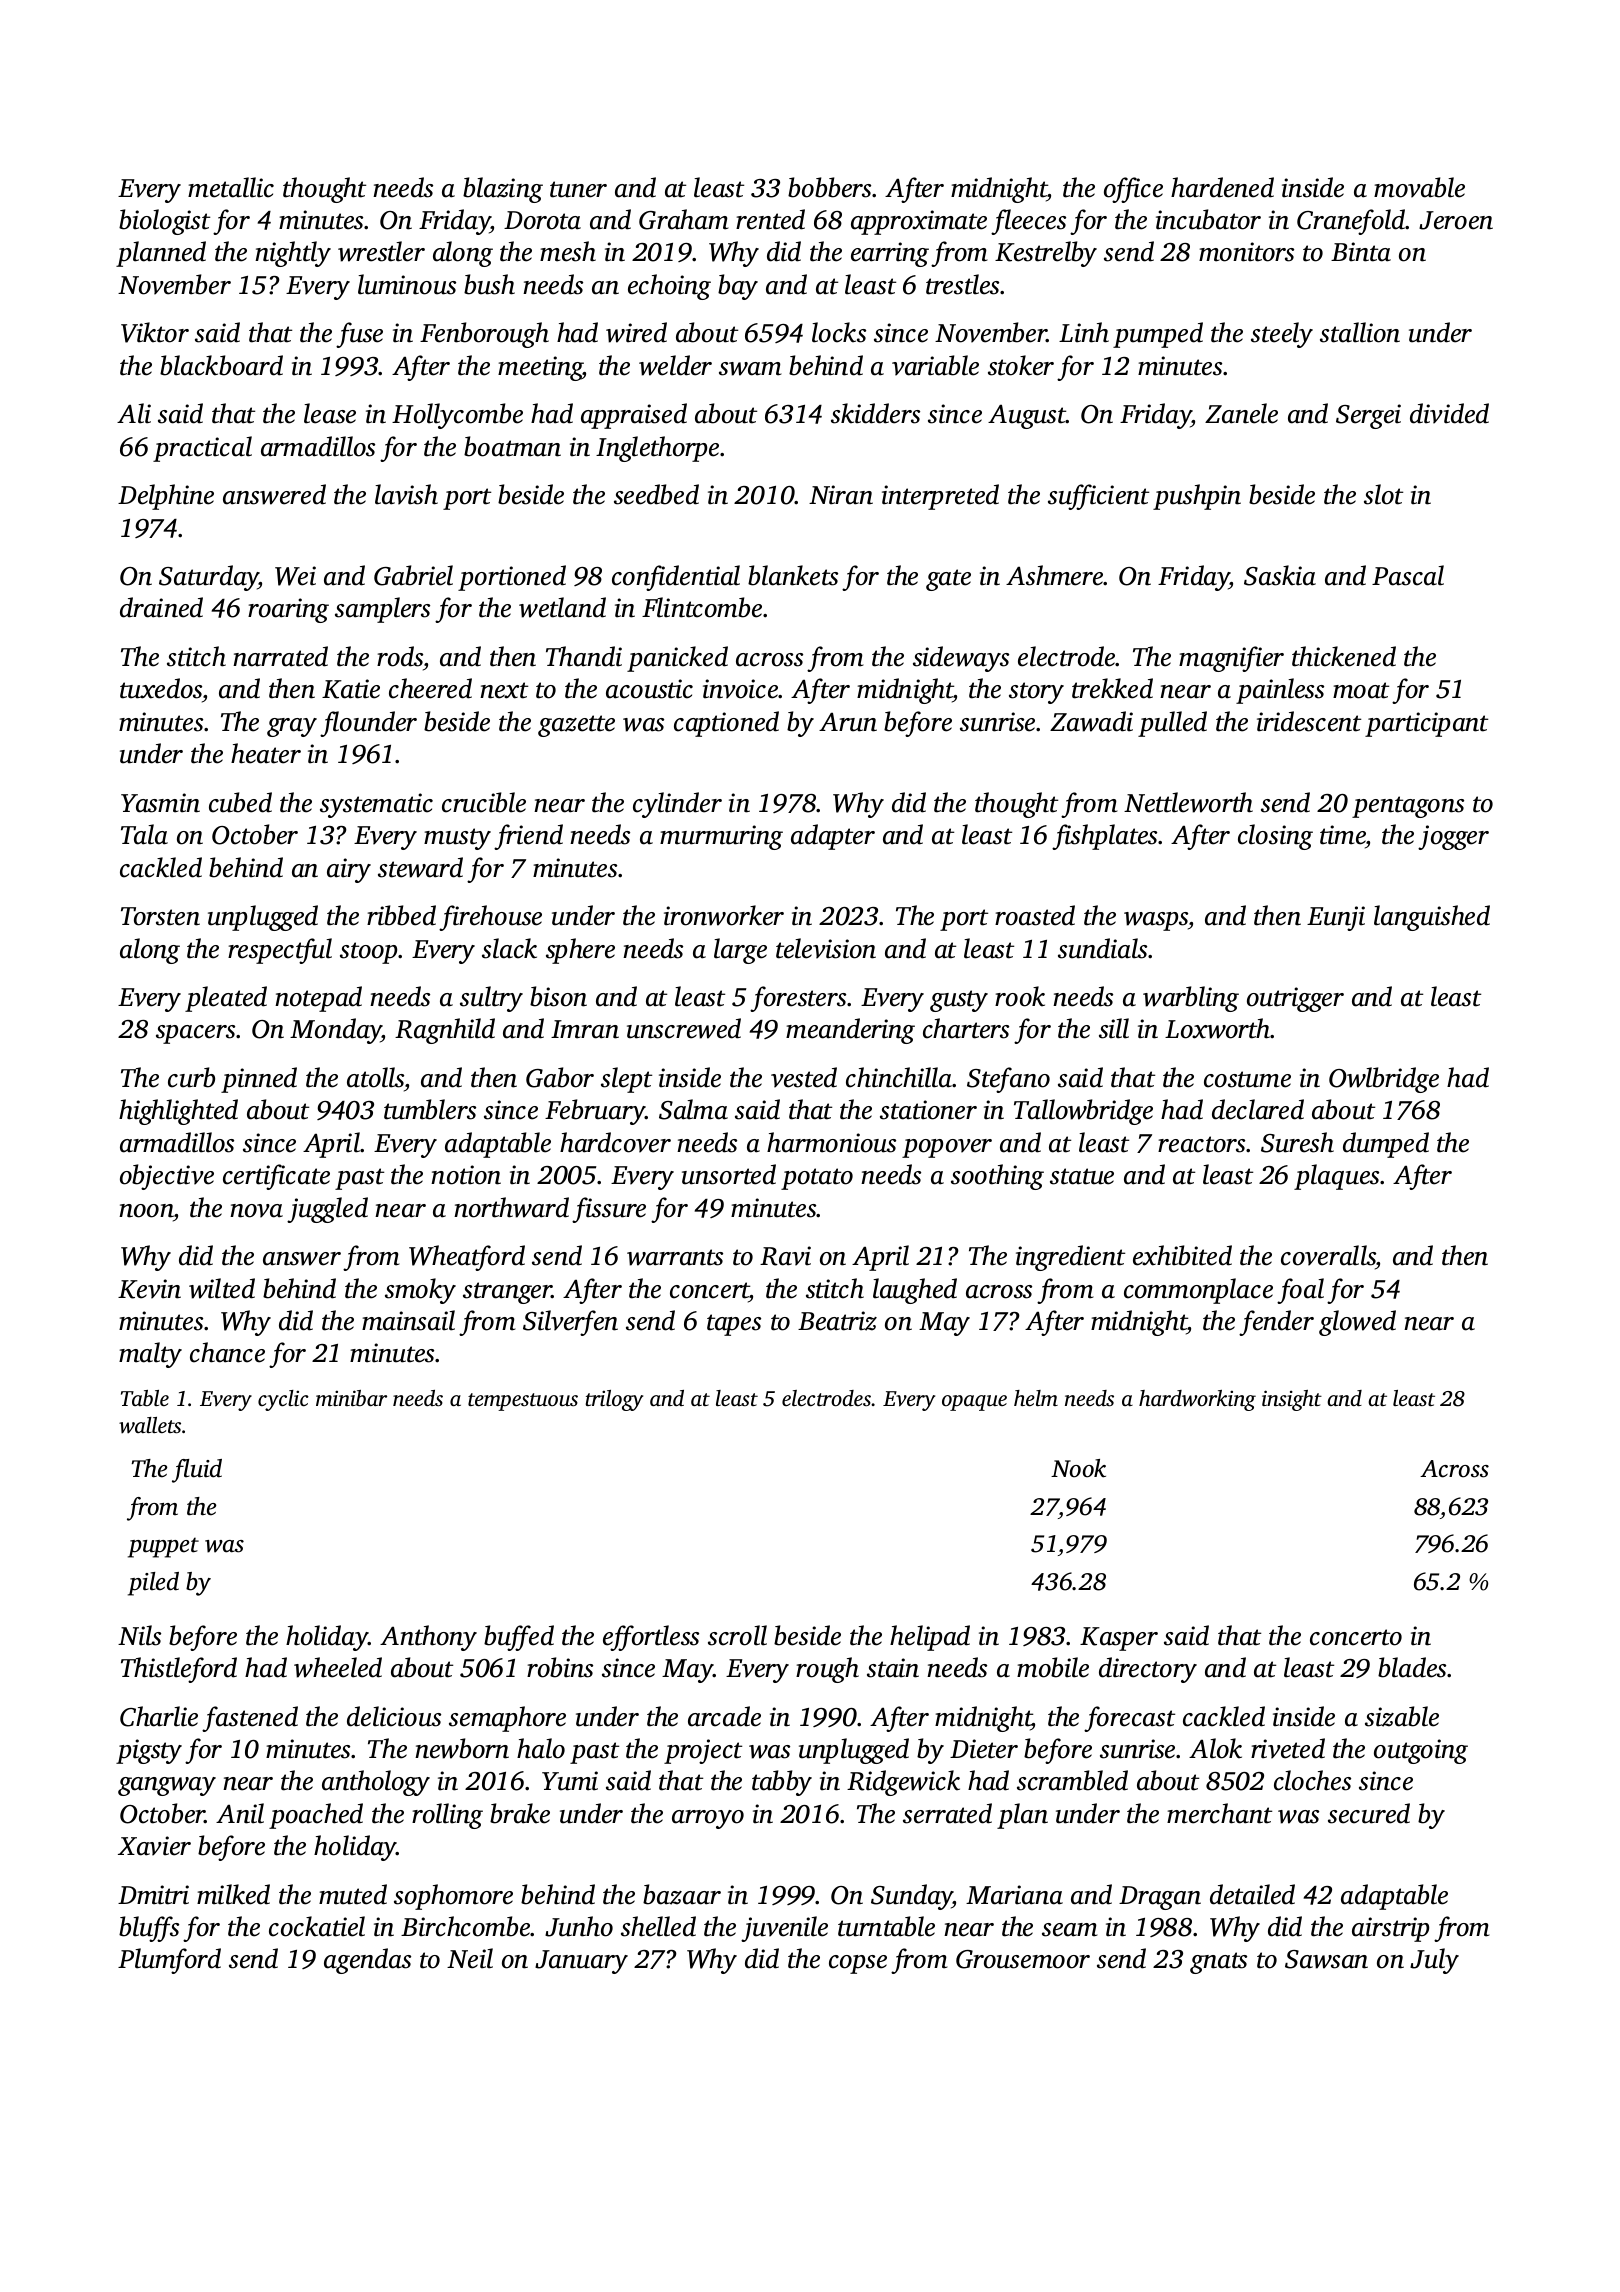  What do you see at coordinates (503, 190) in the screenshot?
I see `blazing` at bounding box center [503, 190].
